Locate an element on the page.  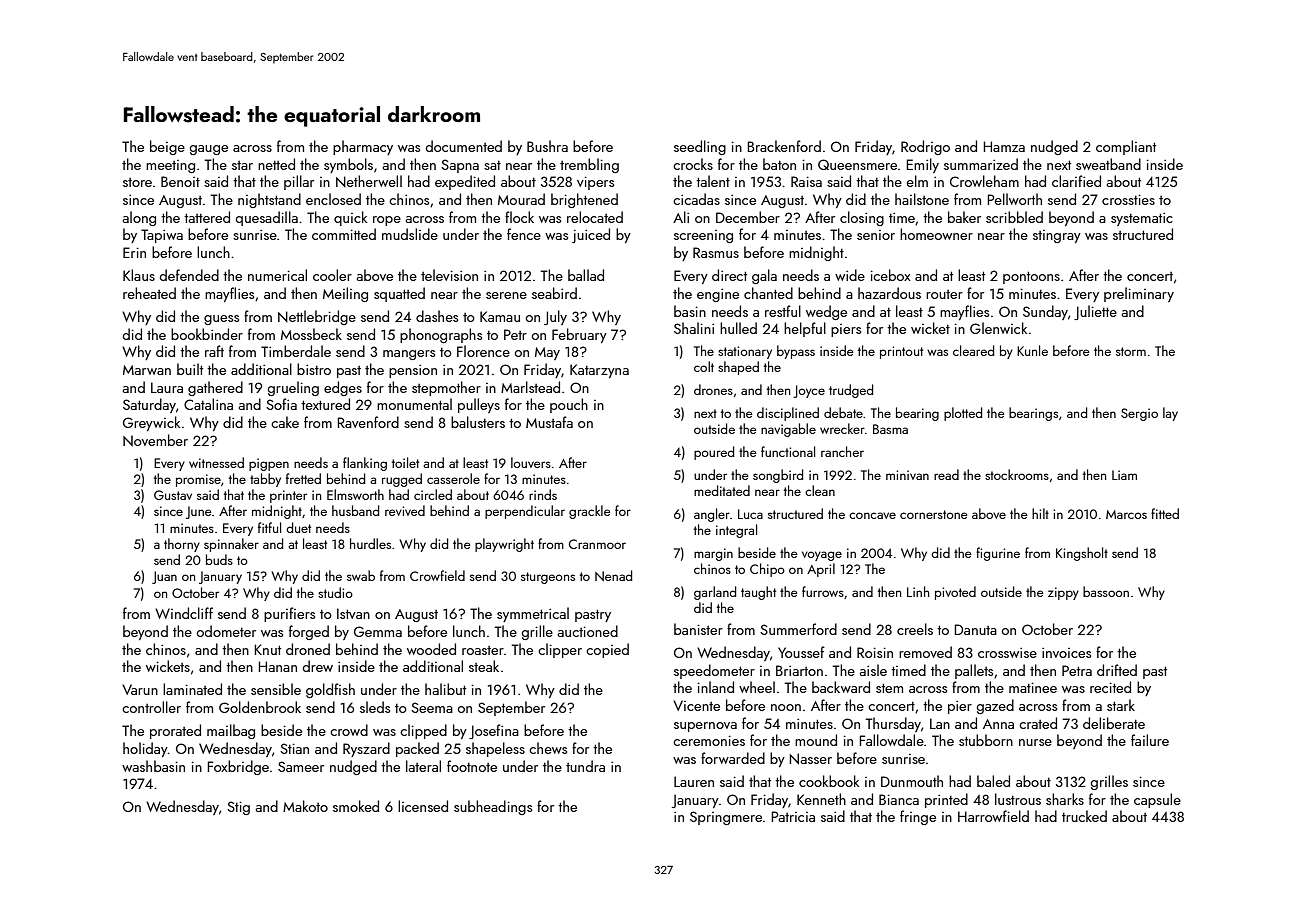
Stig is located at coordinates (238, 808).
